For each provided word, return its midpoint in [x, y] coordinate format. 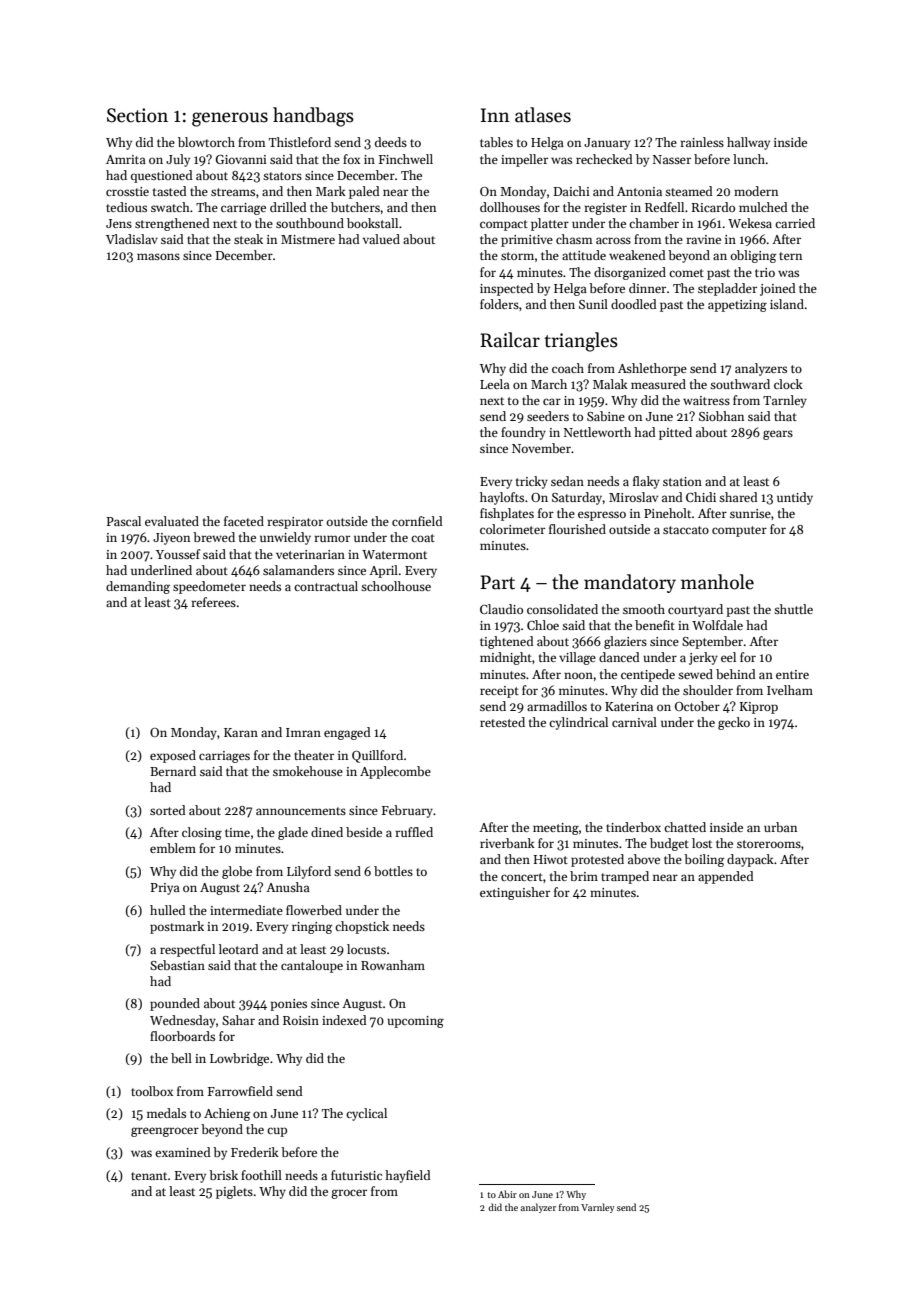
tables [496, 142]
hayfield [408, 1176]
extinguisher [515, 893]
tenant [149, 1176]
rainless [702, 142]
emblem [173, 848]
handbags [313, 117]
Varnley [598, 1208]
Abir [507, 1194]
